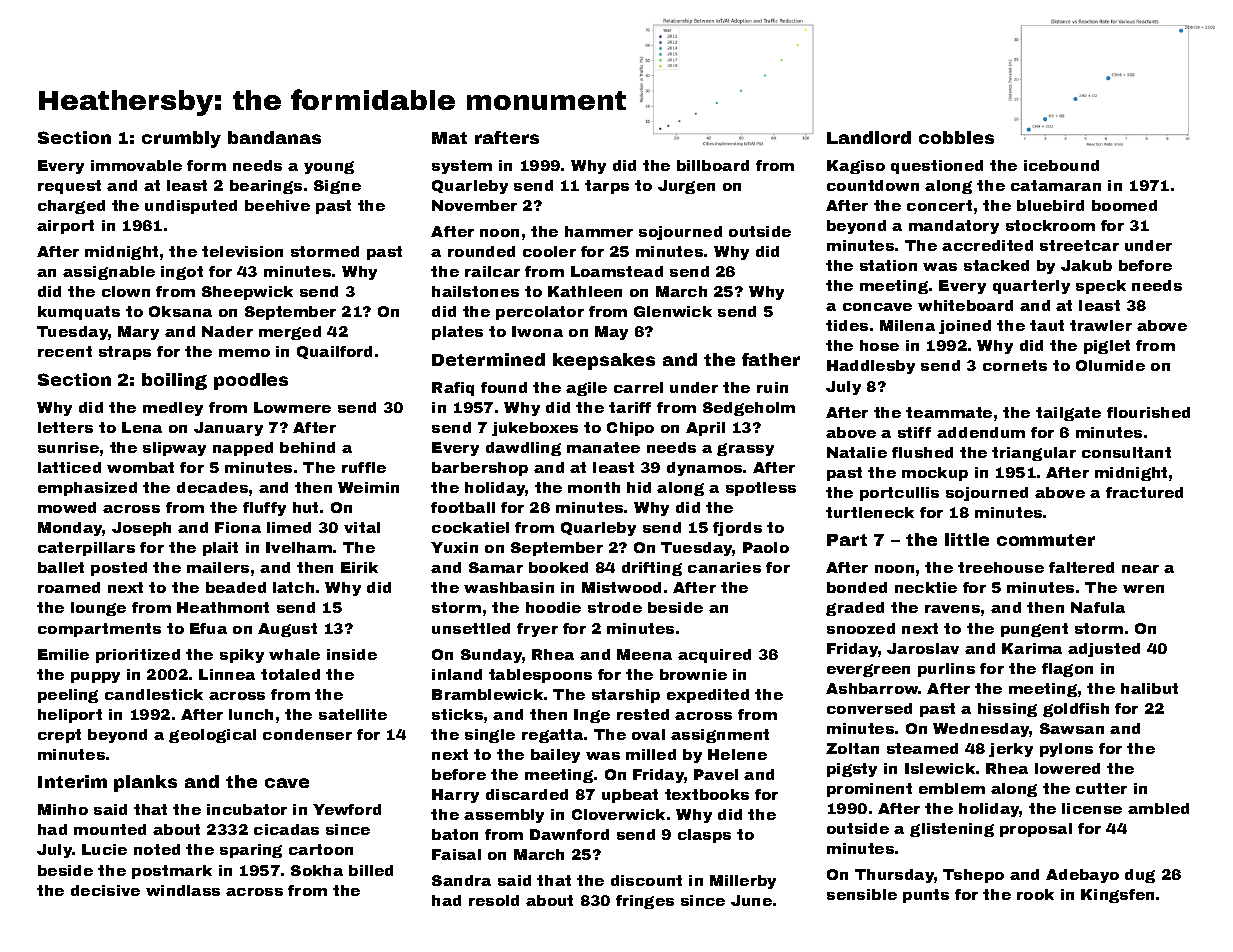  I want to click on fractured, so click(1144, 492).
